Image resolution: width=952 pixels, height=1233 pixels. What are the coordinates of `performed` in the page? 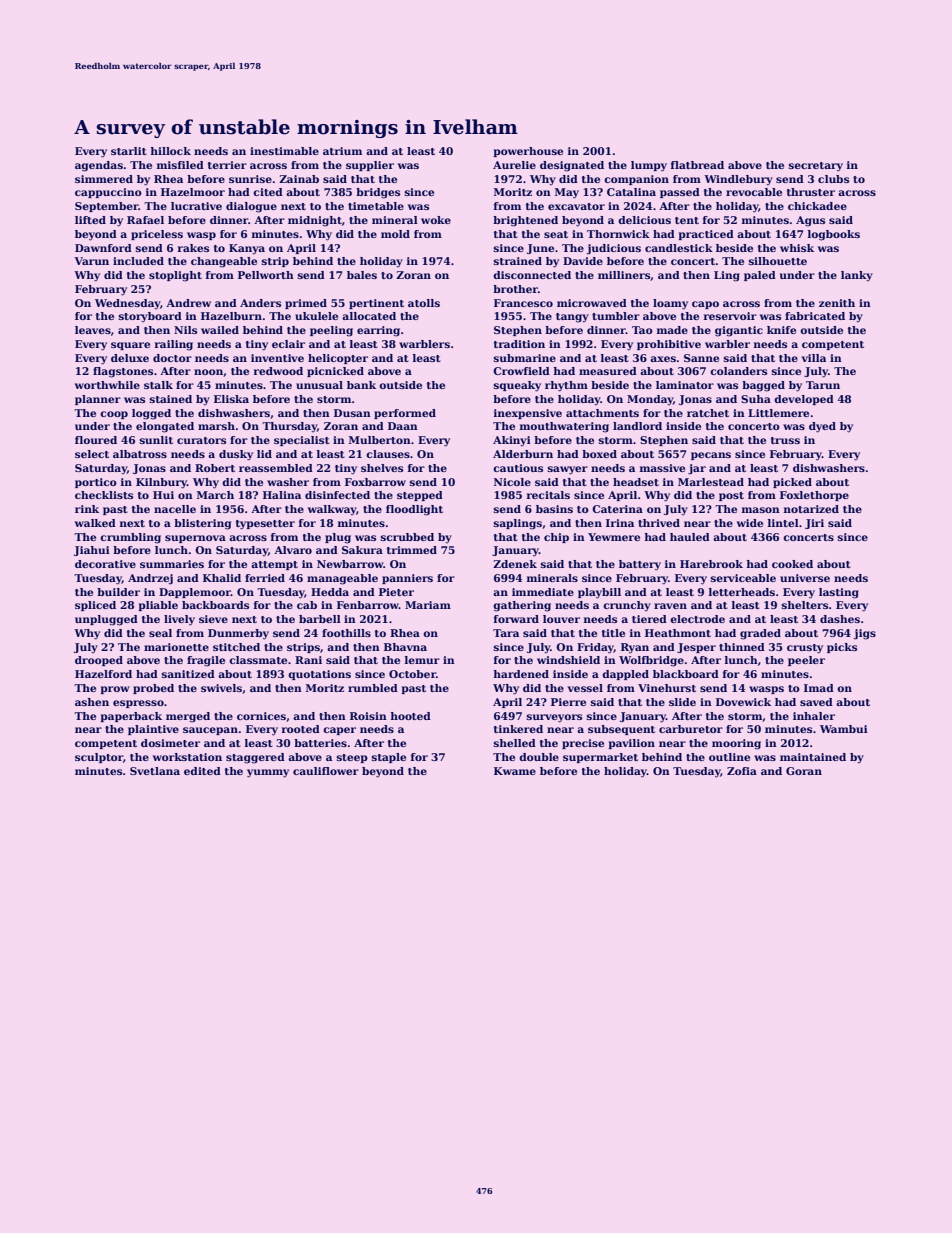 It's located at (405, 414).
